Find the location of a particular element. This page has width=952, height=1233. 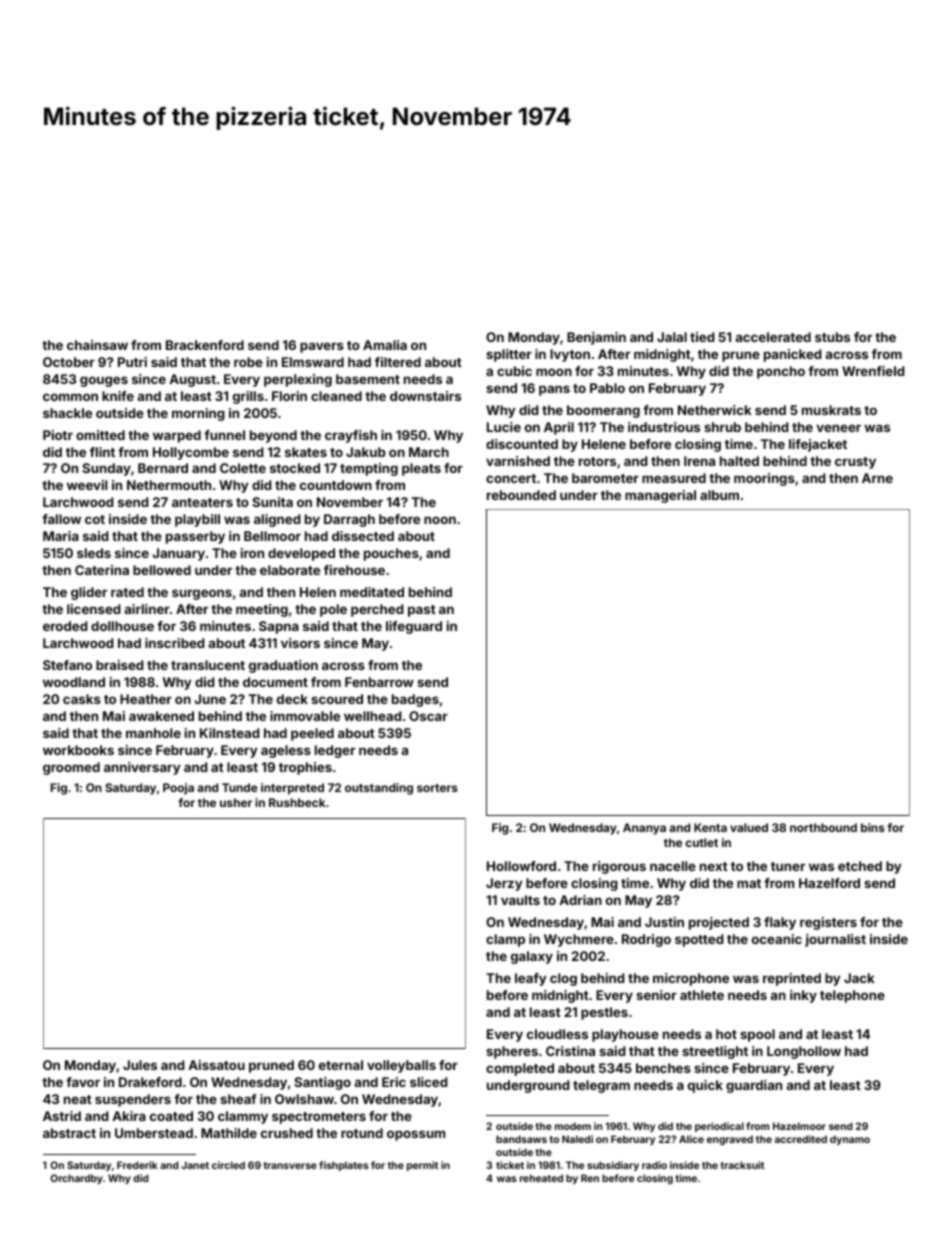

tied is located at coordinates (702, 337).
